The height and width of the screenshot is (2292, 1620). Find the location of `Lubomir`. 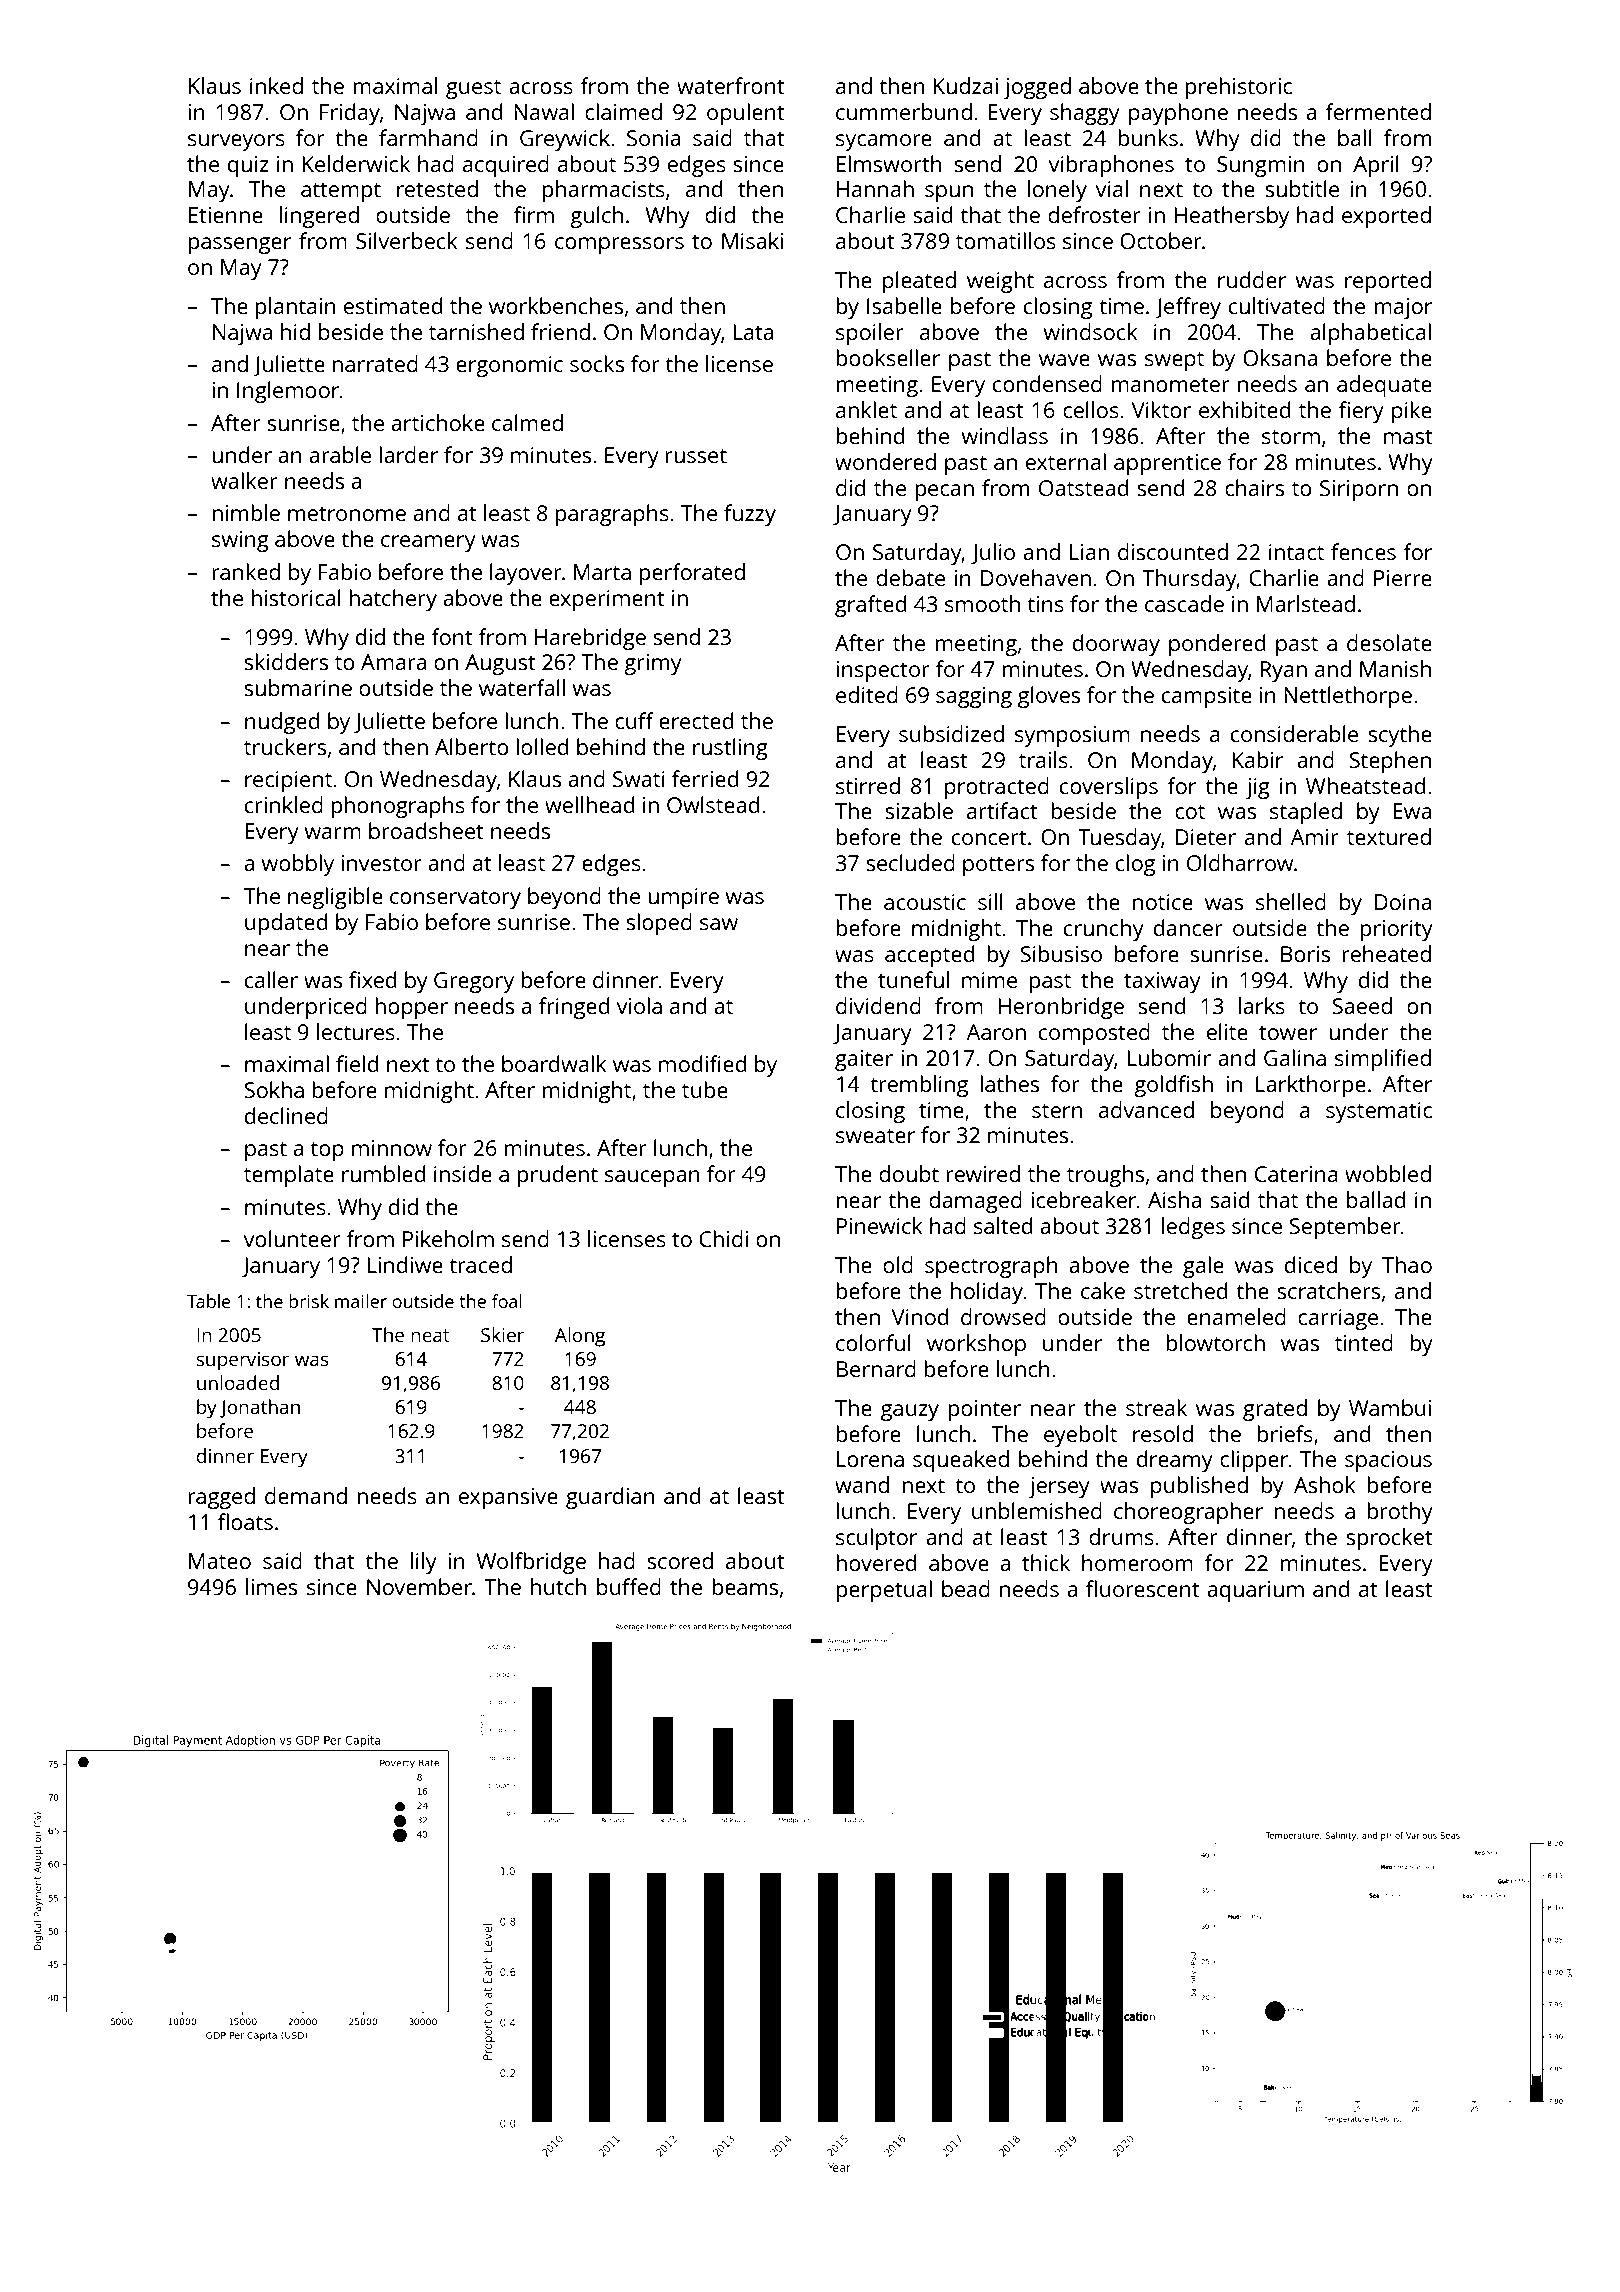

Lubomir is located at coordinates (1169, 1057).
